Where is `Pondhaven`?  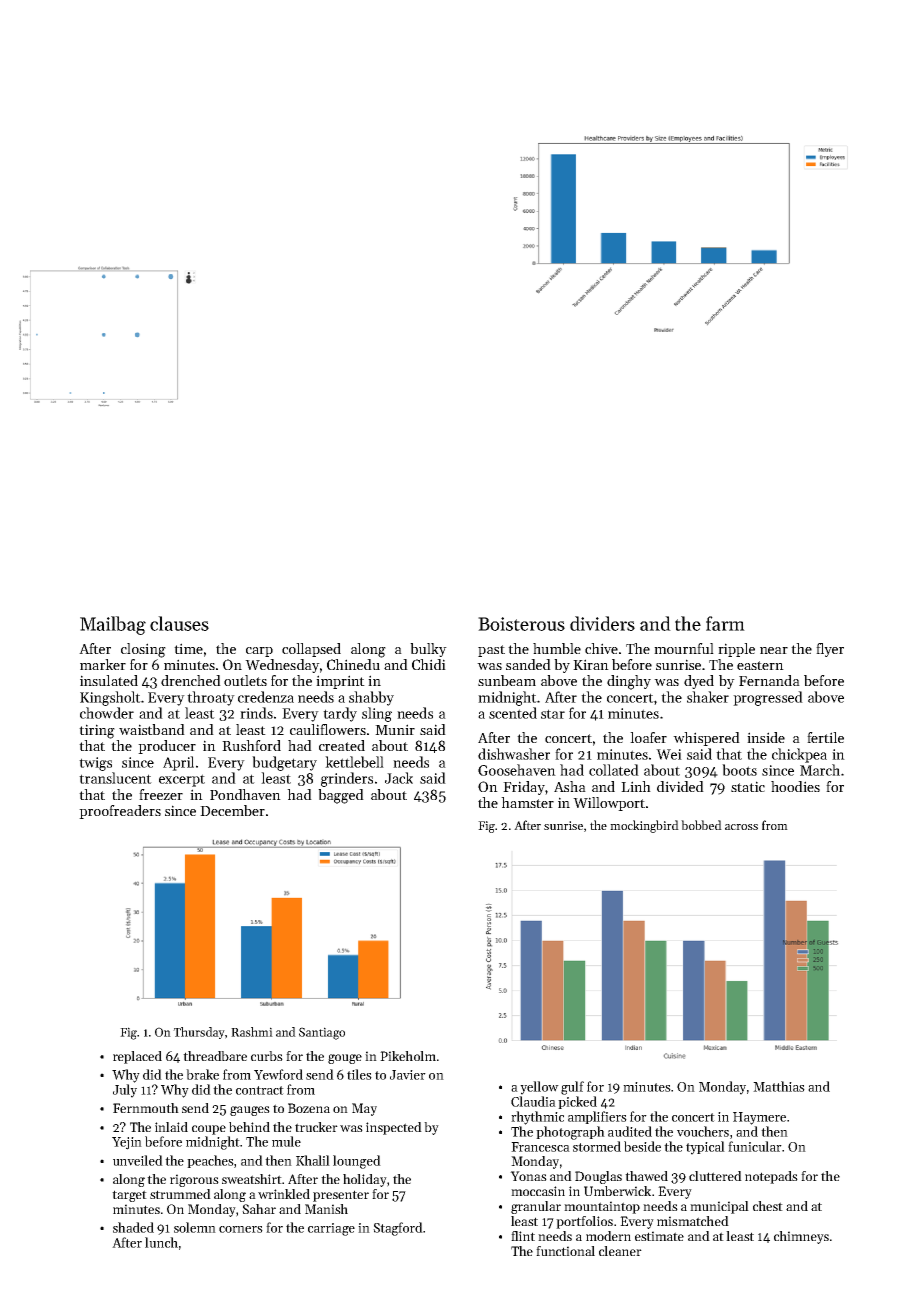
Pondhaven is located at coordinates (245, 794).
